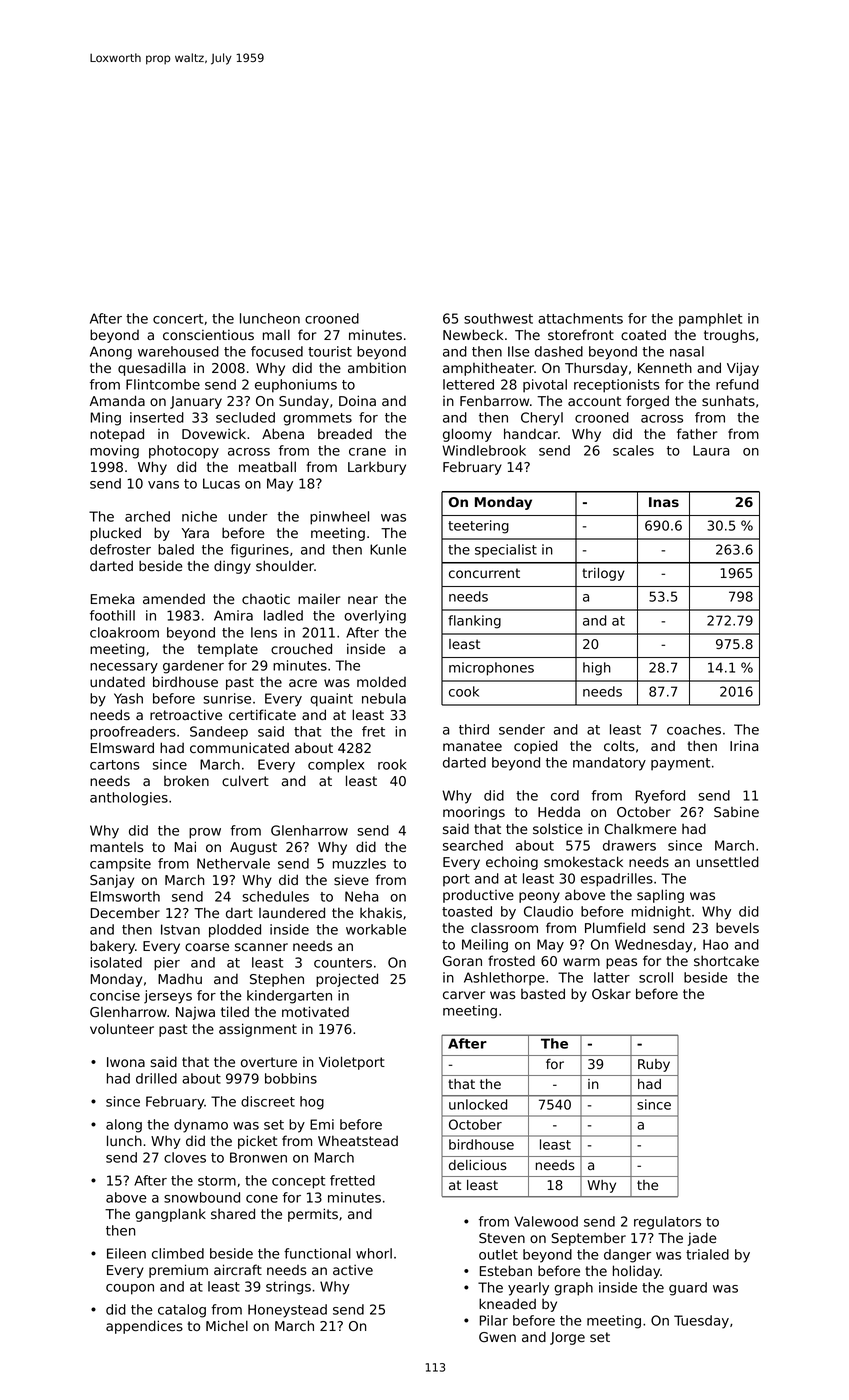  What do you see at coordinates (122, 748) in the screenshot?
I see `Elmsward` at bounding box center [122, 748].
